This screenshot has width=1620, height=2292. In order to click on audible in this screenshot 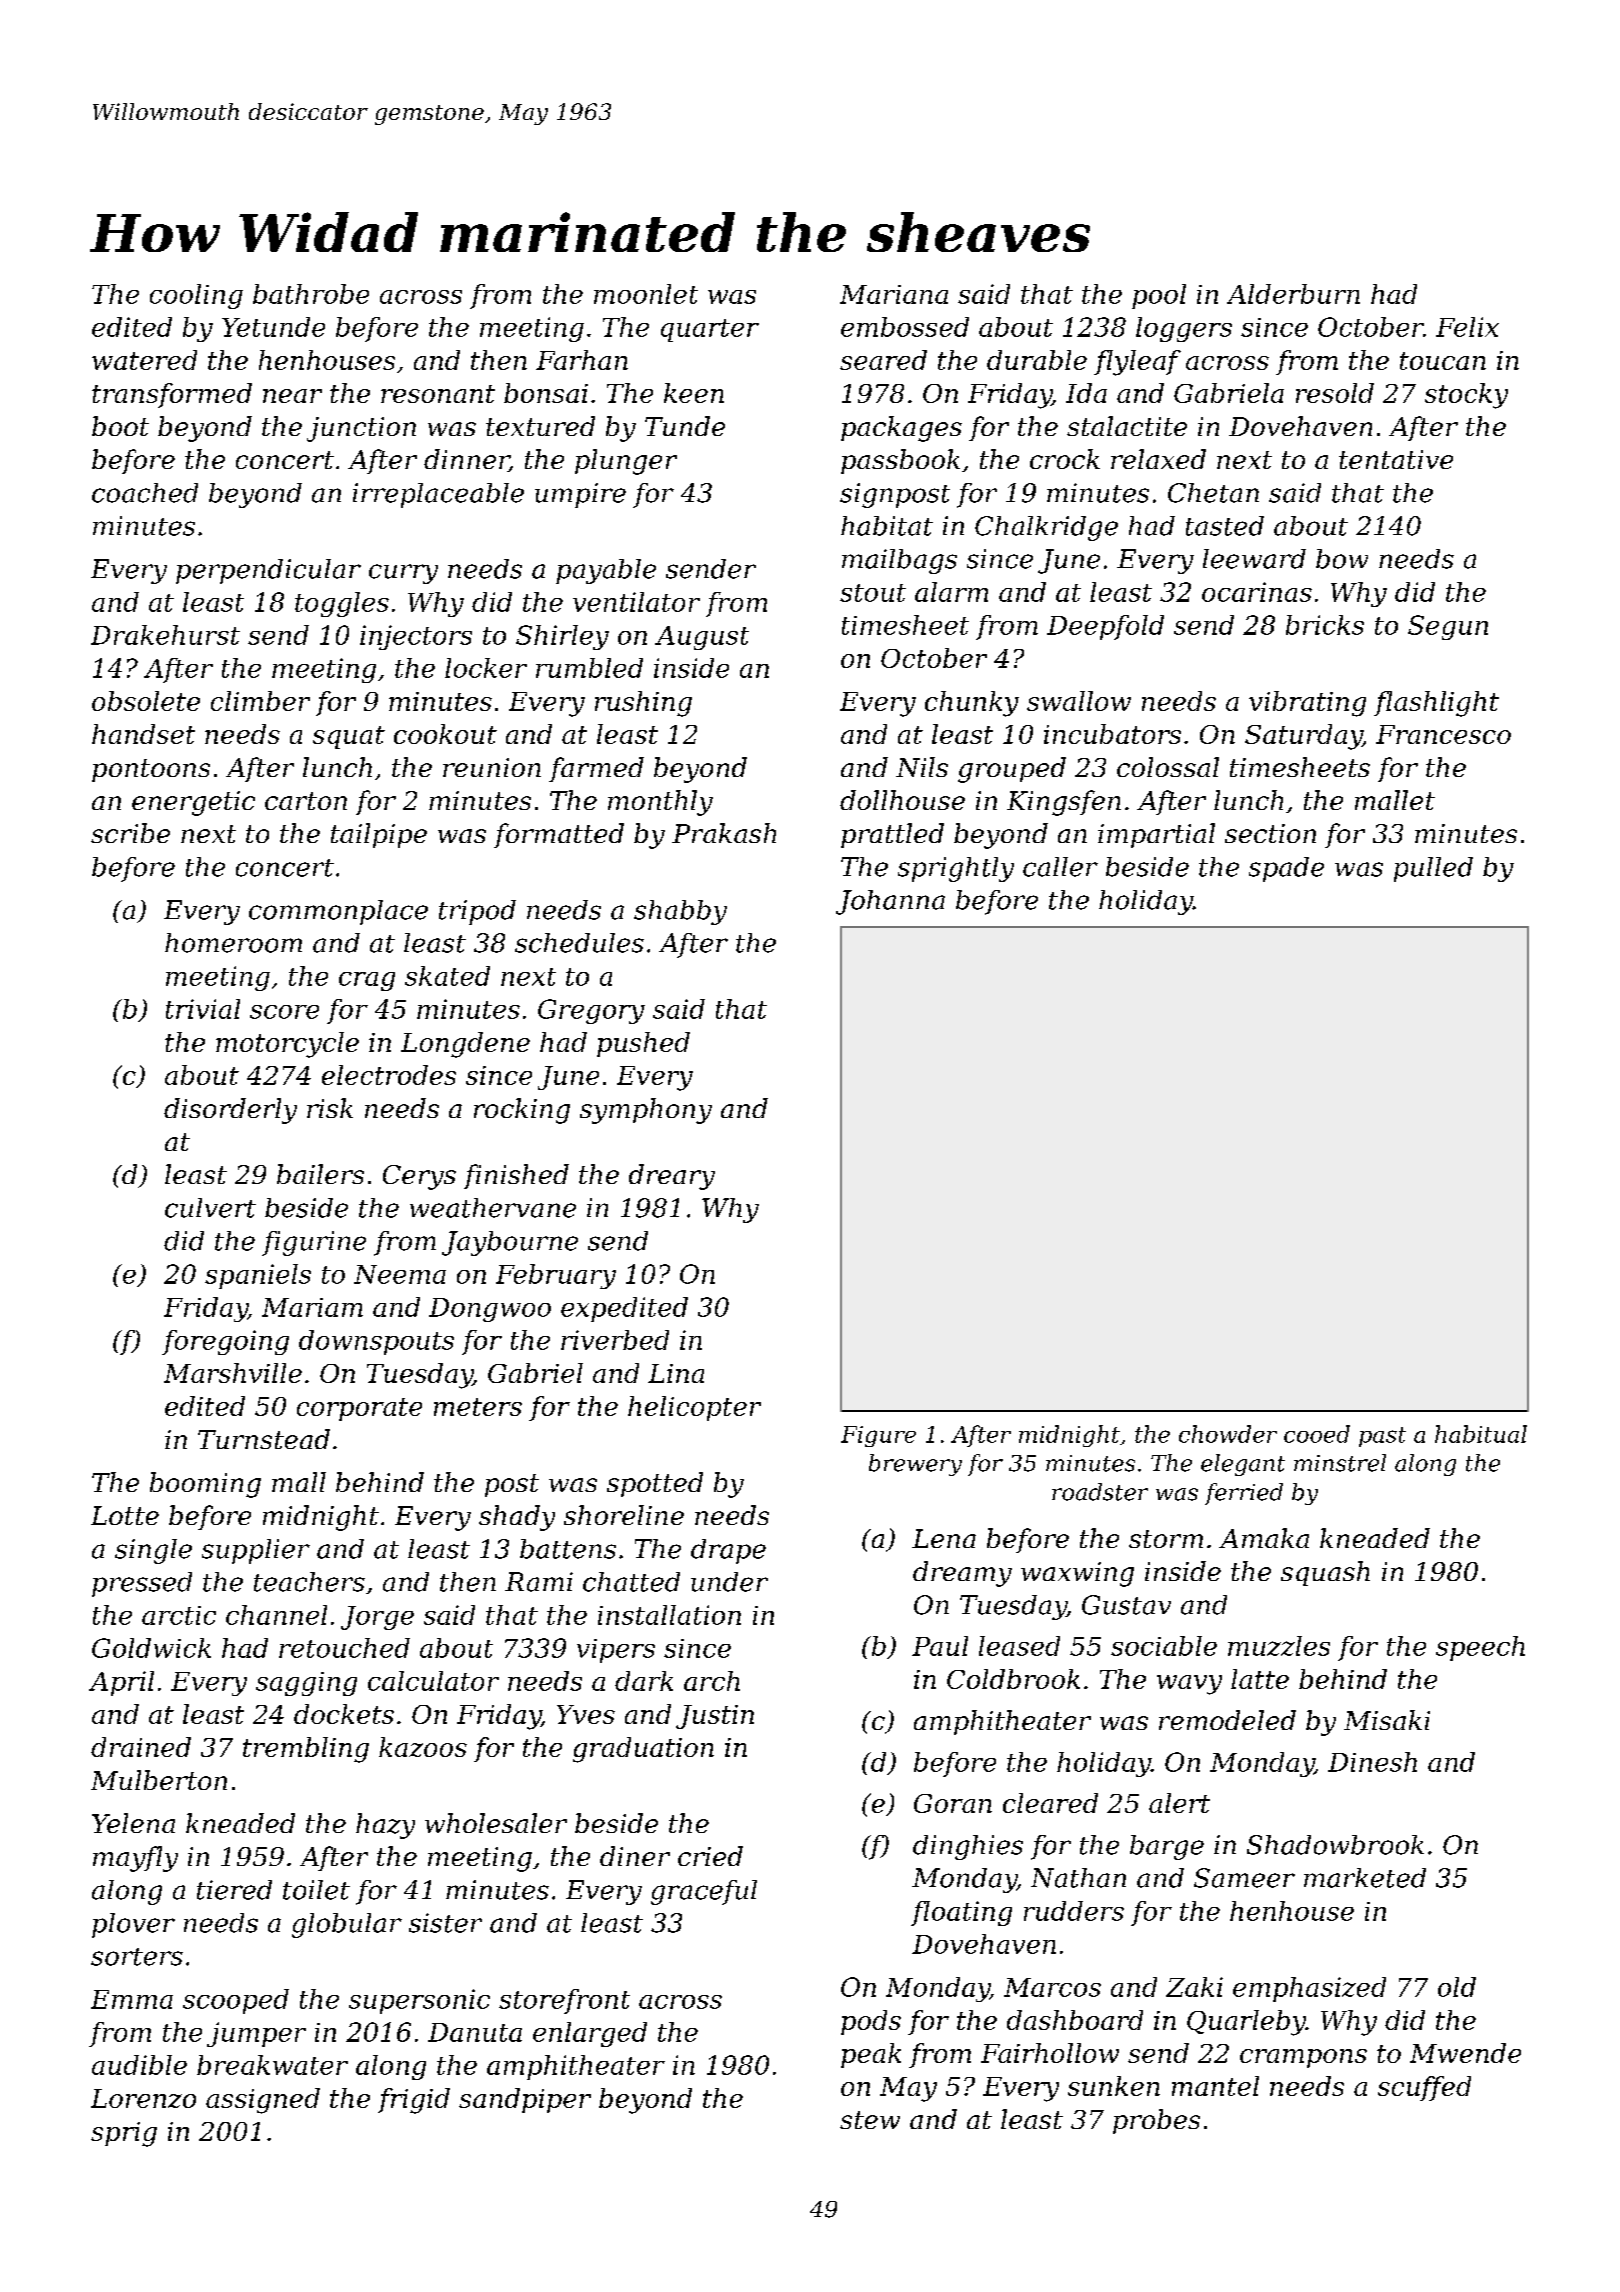, I will do `click(139, 2065)`.
